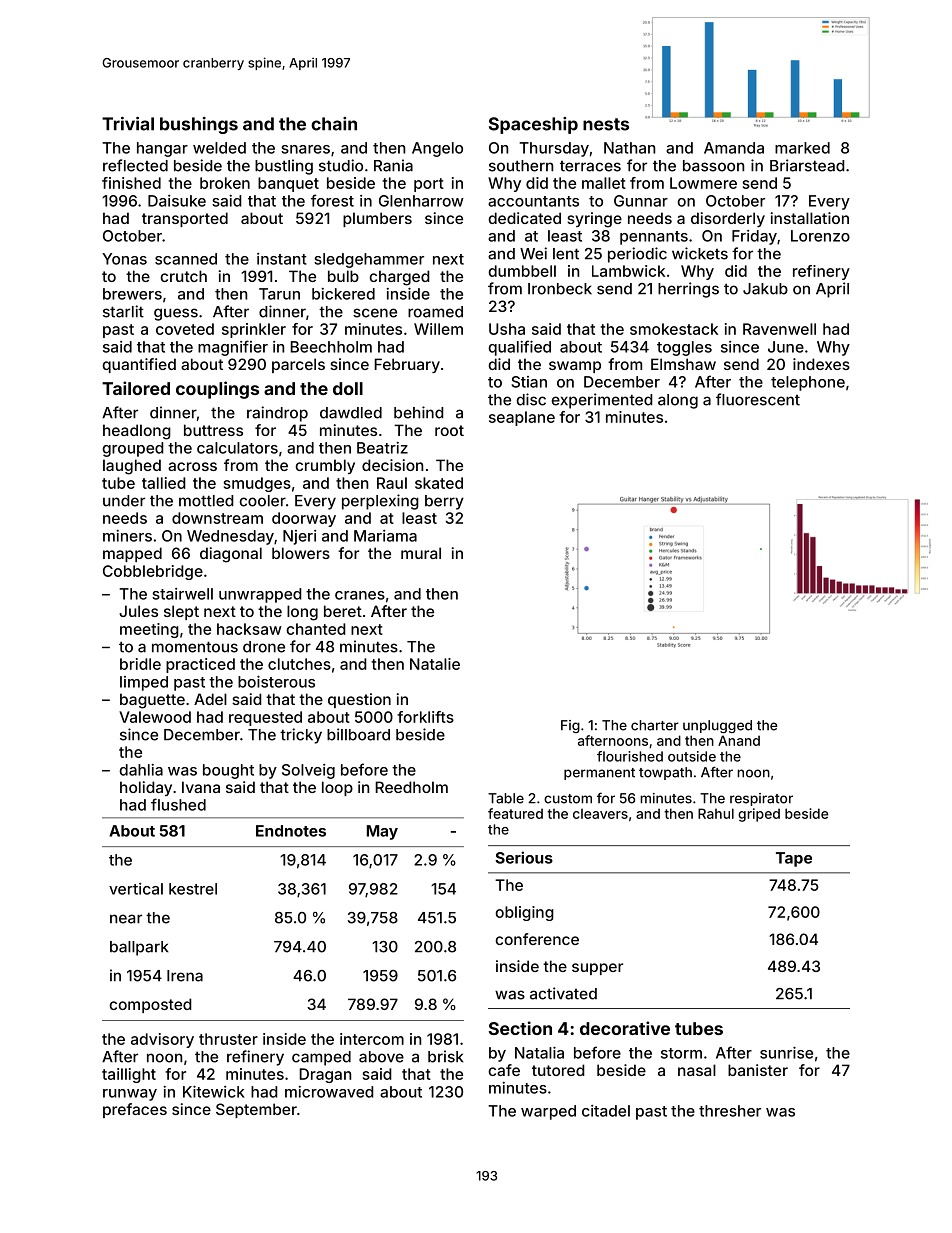  Describe the element at coordinates (131, 183) in the image. I see `finished` at that location.
